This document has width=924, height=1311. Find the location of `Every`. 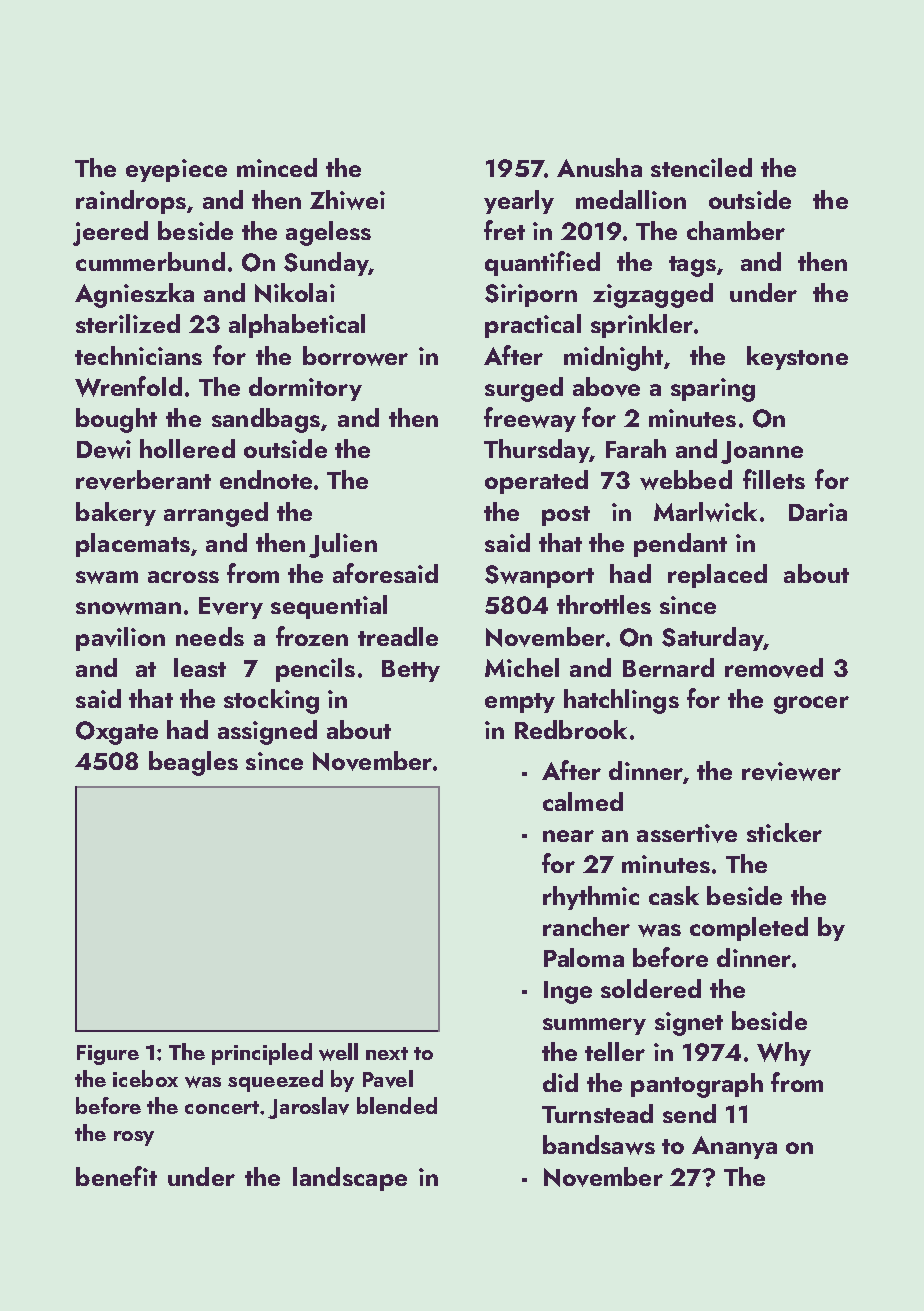

Every is located at coordinates (231, 608).
